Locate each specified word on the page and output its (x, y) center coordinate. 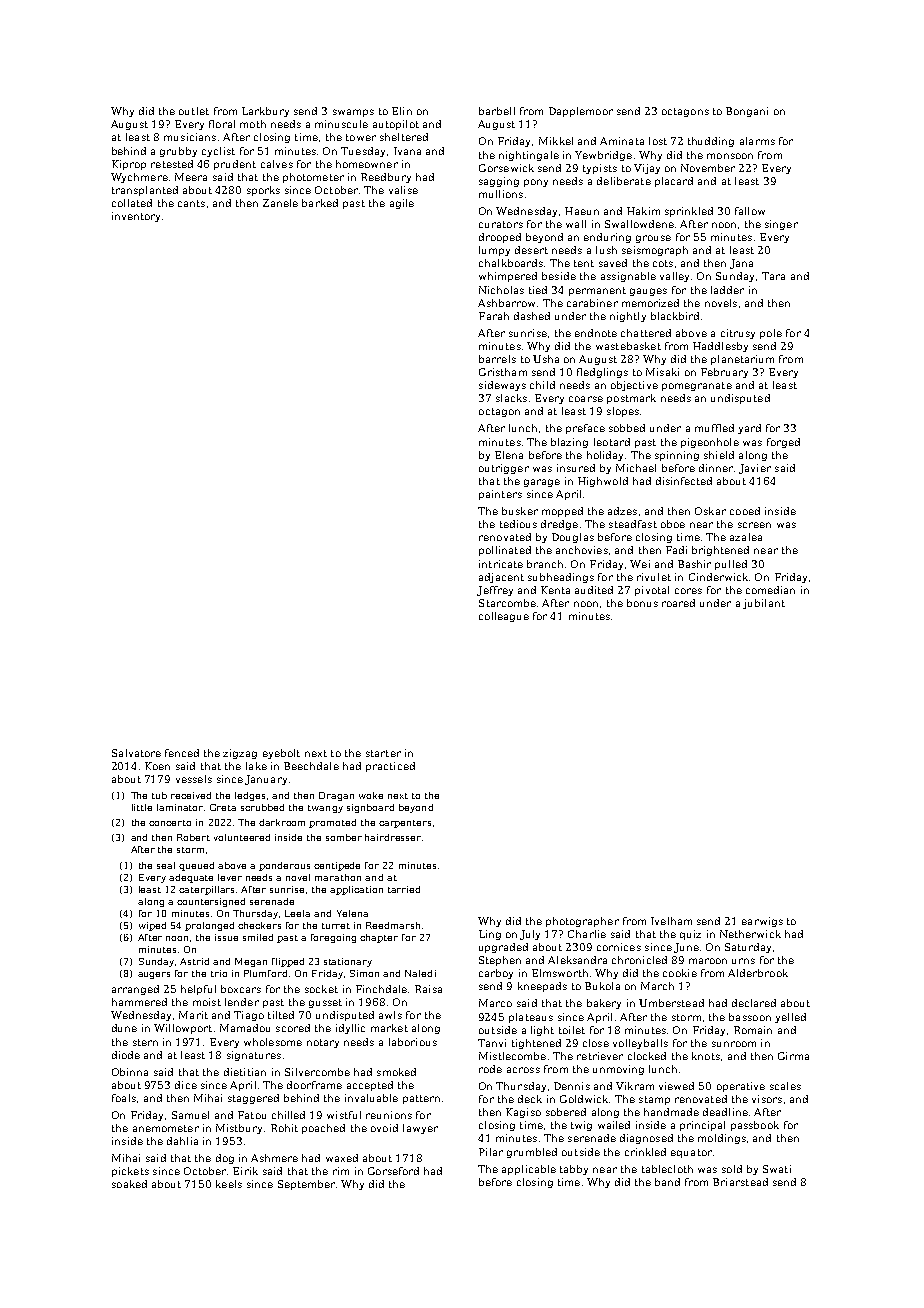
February (724, 373)
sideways (502, 386)
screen (754, 525)
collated (132, 203)
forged (783, 443)
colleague (504, 617)
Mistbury (239, 1129)
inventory (136, 217)
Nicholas (501, 290)
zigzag (240, 754)
